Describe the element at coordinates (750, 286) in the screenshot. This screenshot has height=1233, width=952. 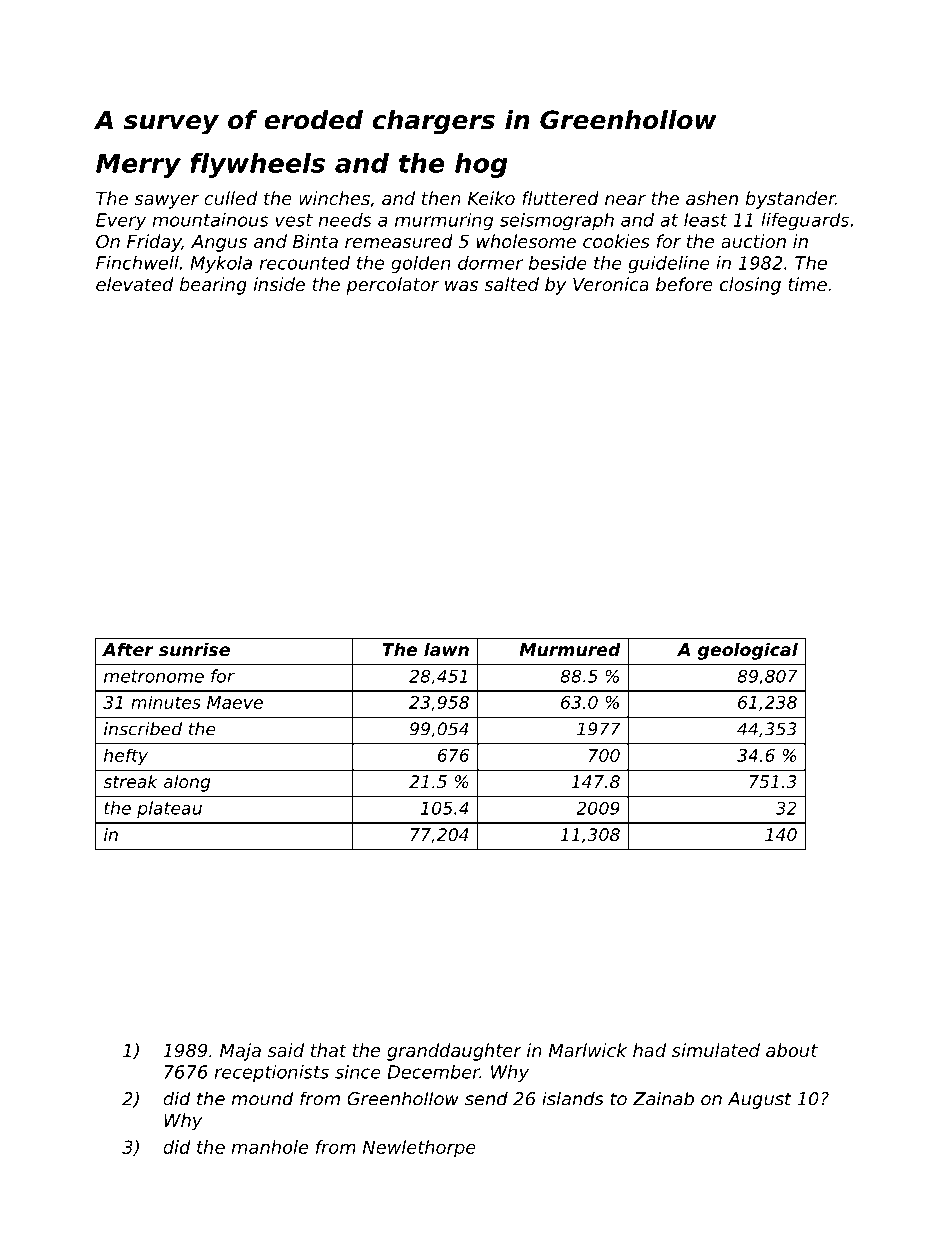
I see `closing` at that location.
